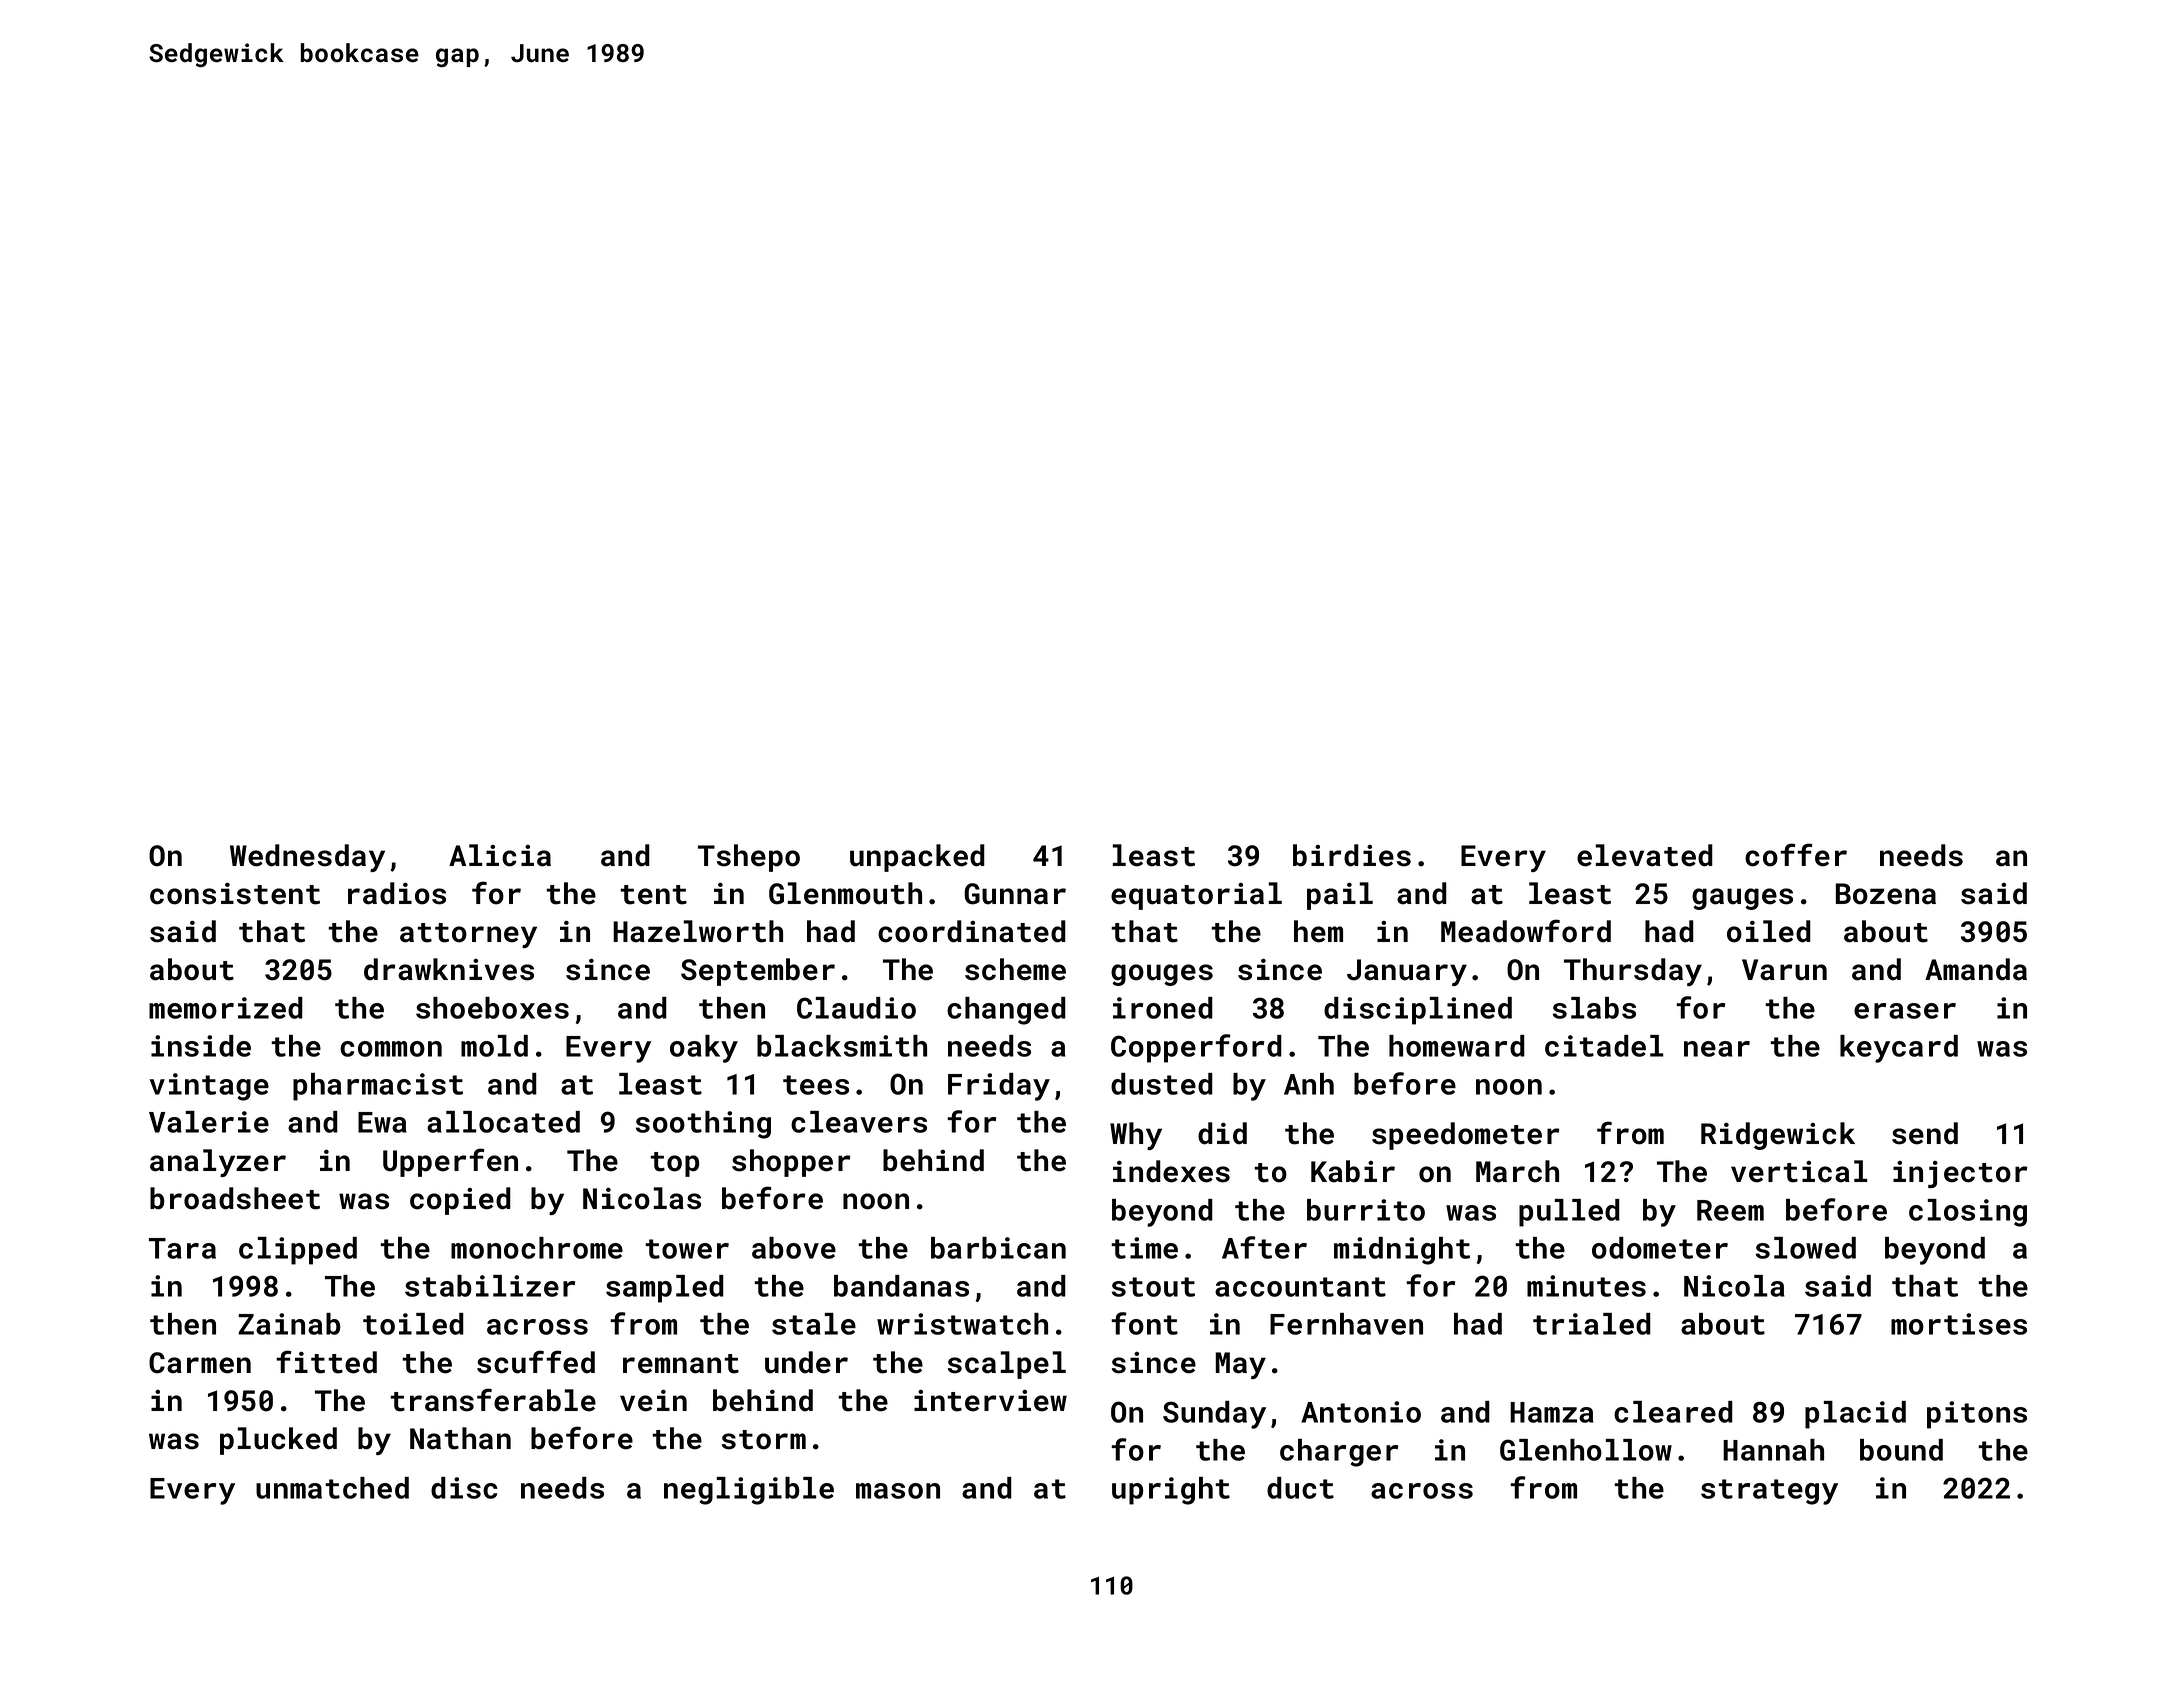  What do you see at coordinates (218, 1163) in the screenshot?
I see `analyzer` at bounding box center [218, 1163].
